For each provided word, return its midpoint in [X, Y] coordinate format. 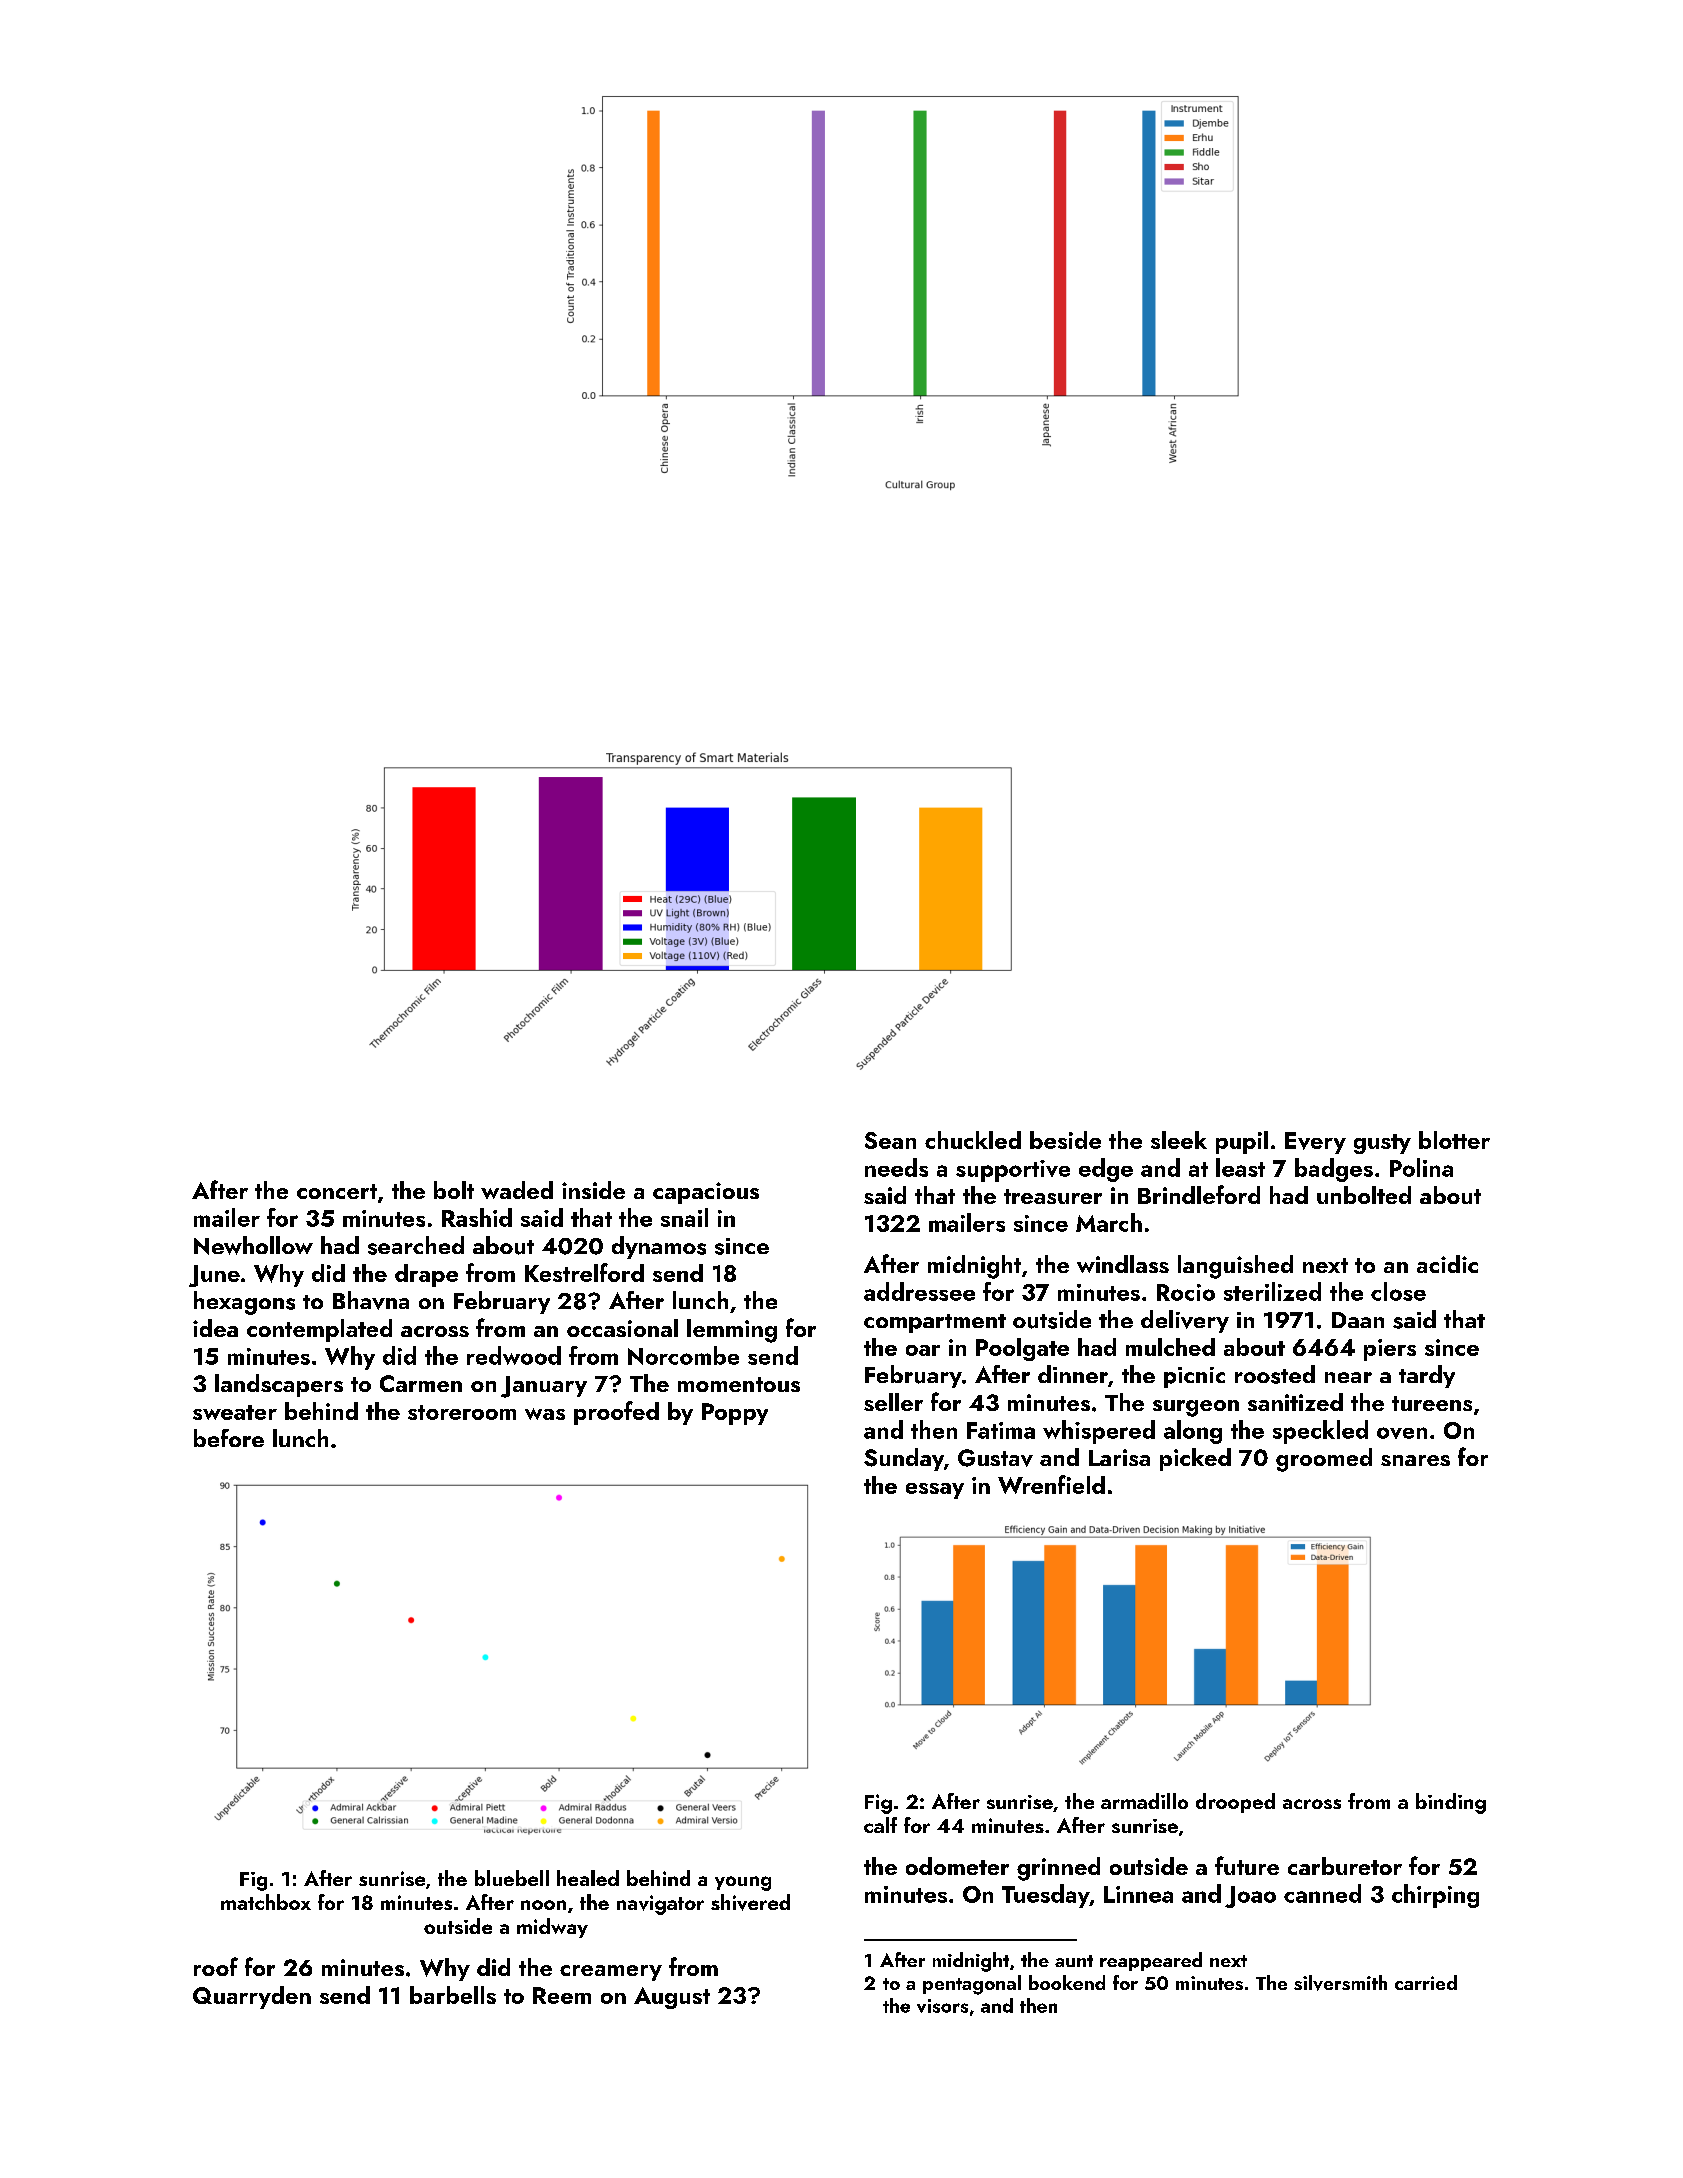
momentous [739, 1384]
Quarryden [252, 1997]
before [229, 1438]
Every [1315, 1143]
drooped [1235, 1803]
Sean [890, 1140]
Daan [1358, 1320]
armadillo [1144, 1801]
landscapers [279, 1385]
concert [337, 1191]
